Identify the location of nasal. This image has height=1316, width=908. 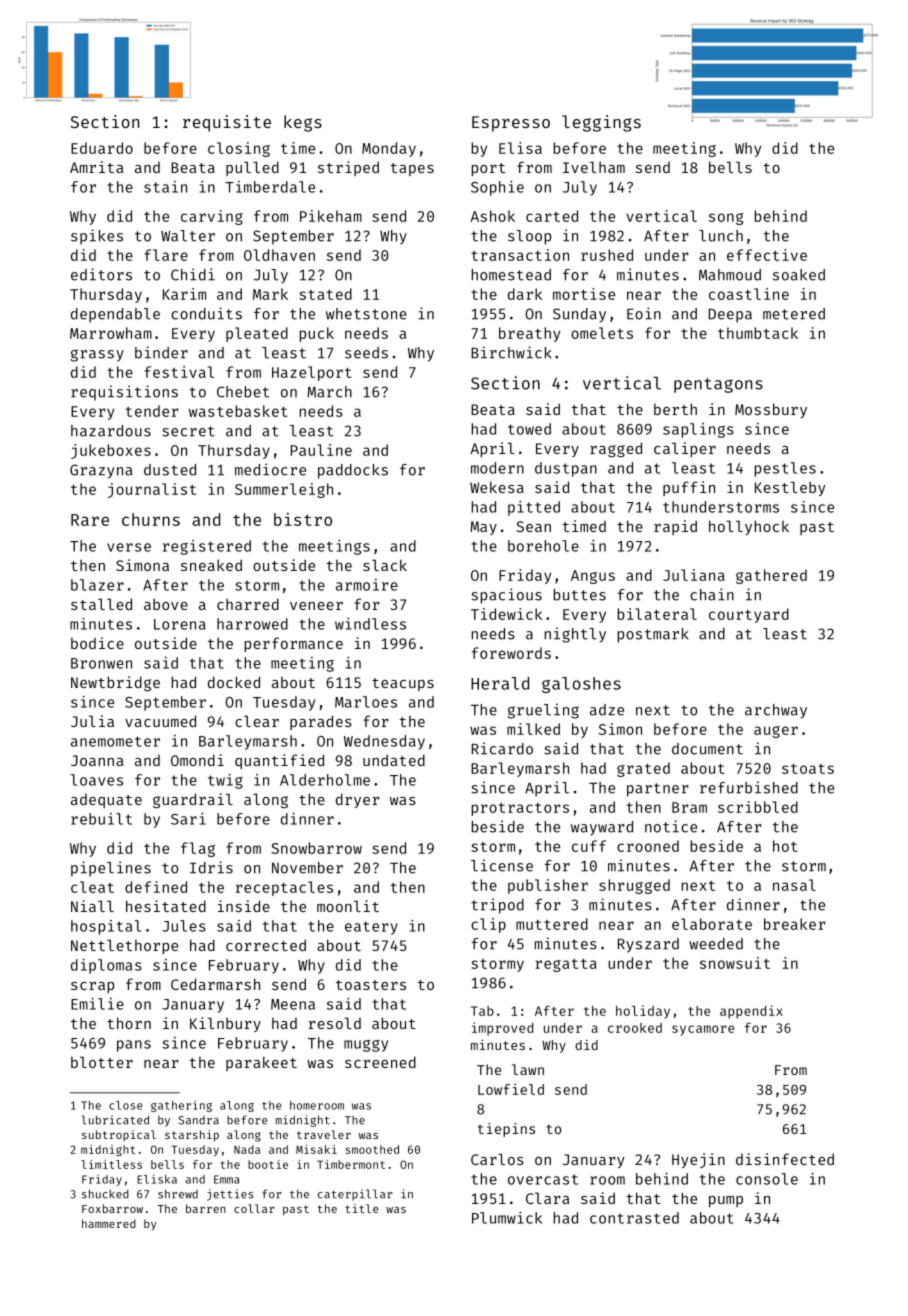
(794, 885).
